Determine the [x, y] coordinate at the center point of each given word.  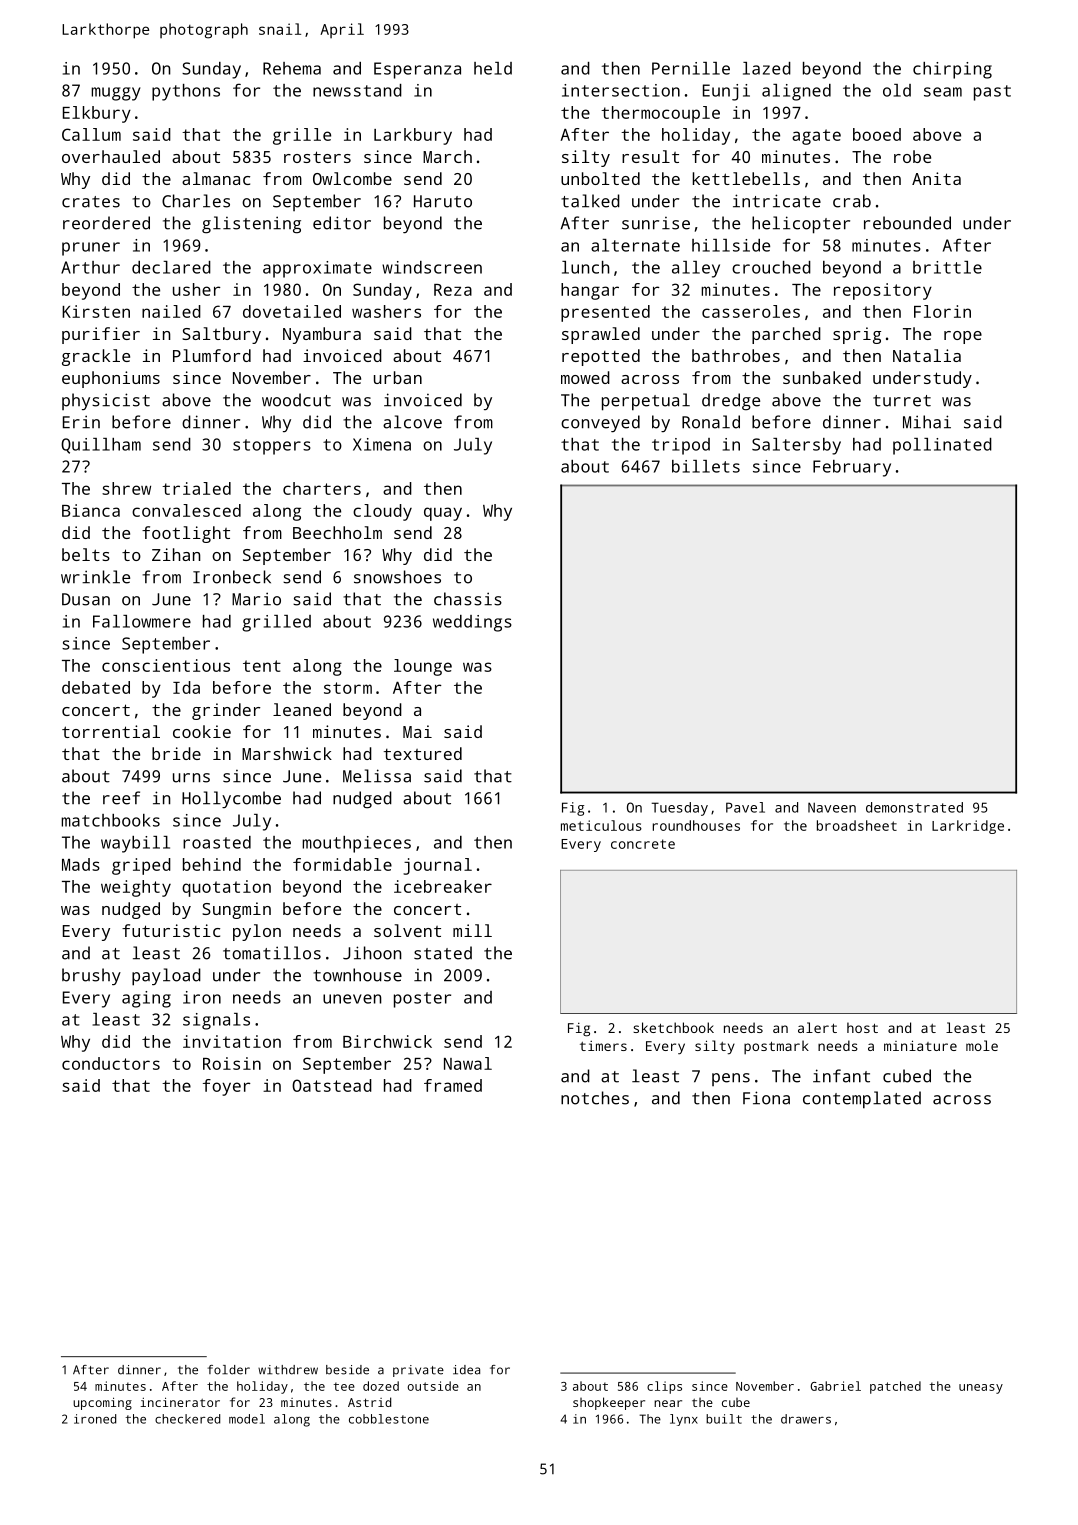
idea [466, 1370]
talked [590, 201]
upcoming [102, 1403]
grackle [96, 357]
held [493, 68]
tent [262, 666]
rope [963, 337]
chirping [952, 70]
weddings [472, 623]
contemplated [862, 1100]
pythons [186, 92]
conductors [111, 1063]
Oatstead [332, 1085]
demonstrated [914, 807]
